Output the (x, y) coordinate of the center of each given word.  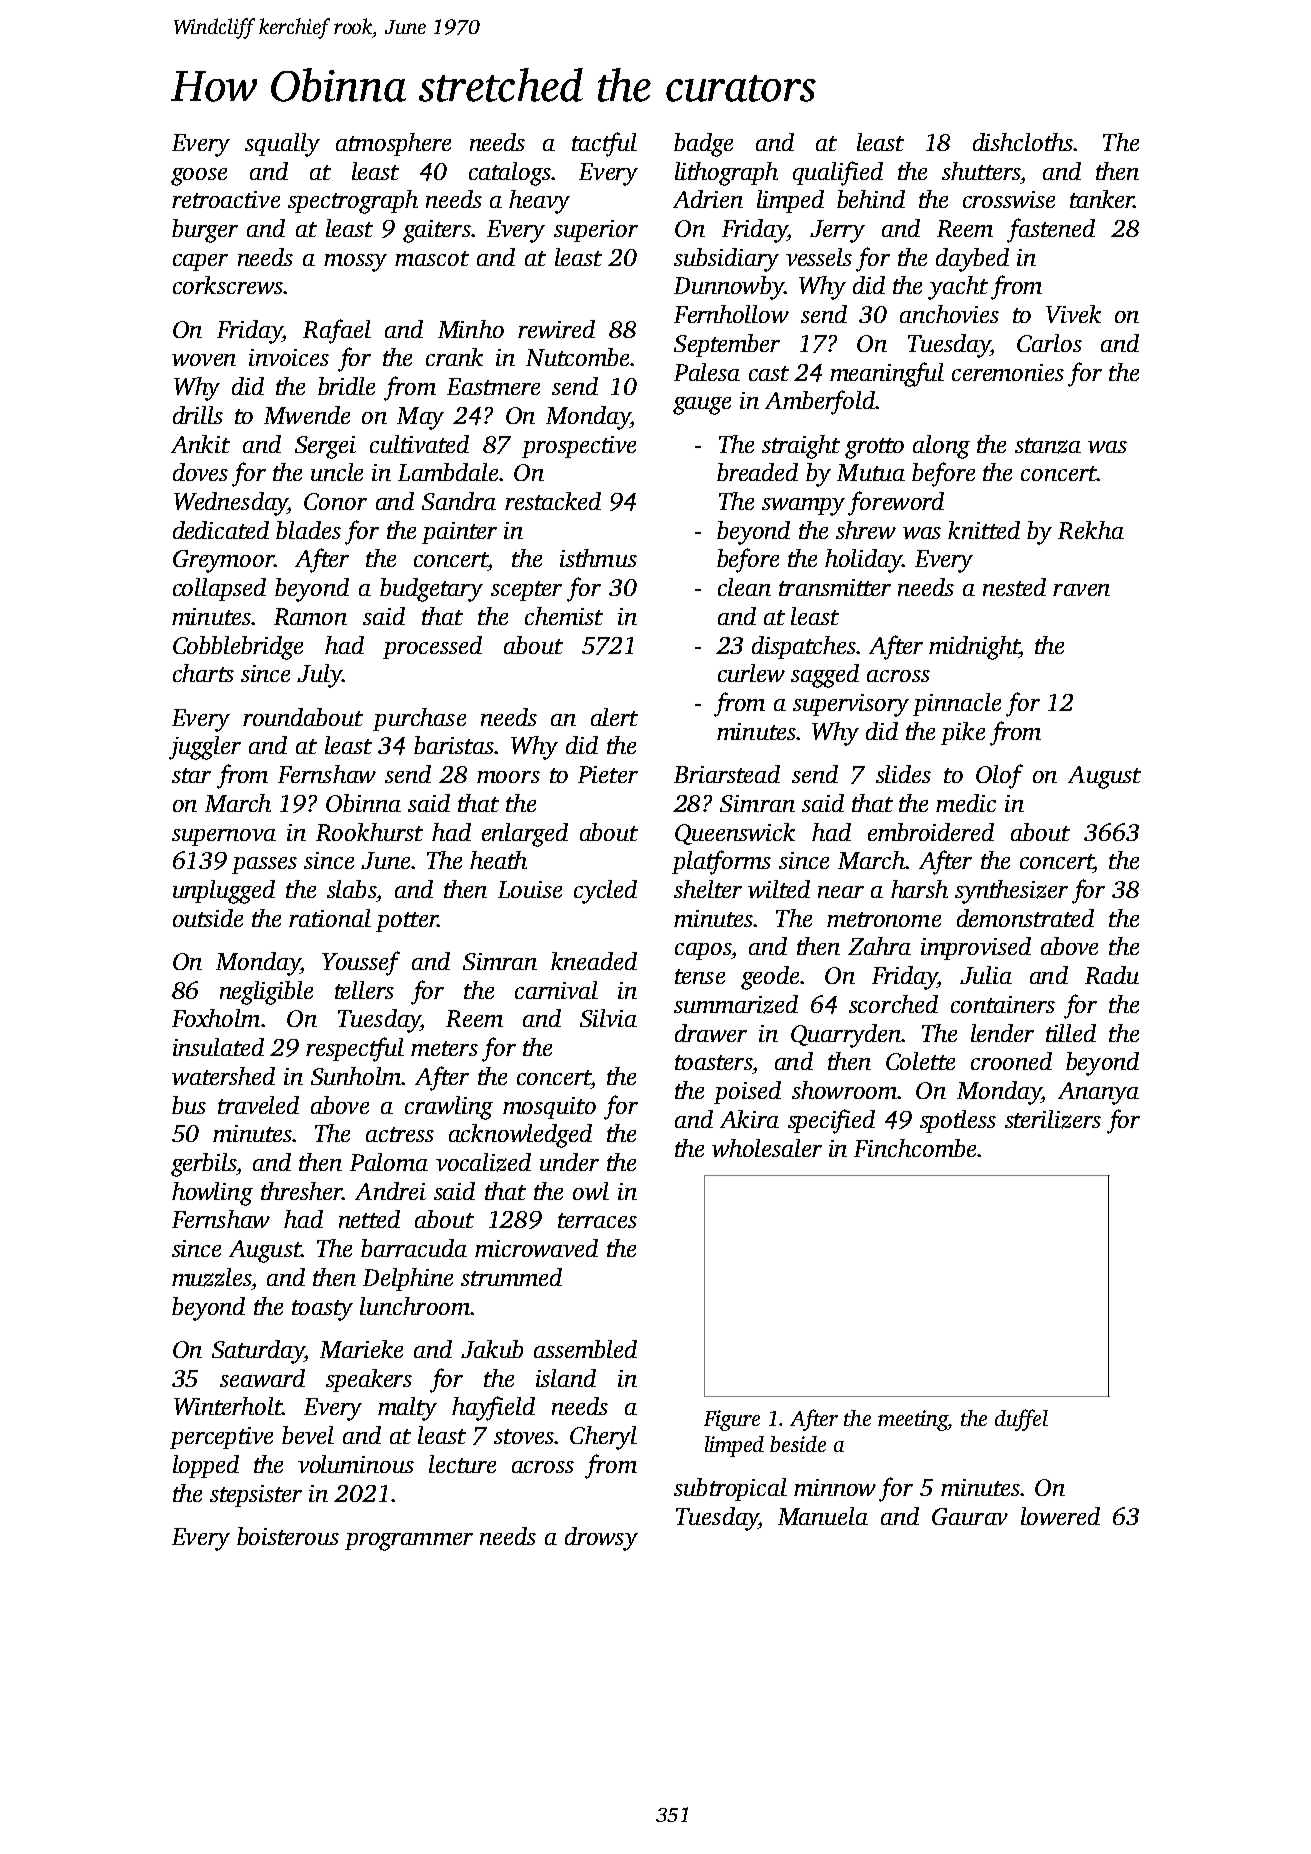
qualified (838, 173)
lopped (206, 1466)
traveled (258, 1105)
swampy (803, 507)
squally (282, 145)
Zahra (879, 946)
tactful (604, 144)
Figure (732, 1420)
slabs (351, 889)
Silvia (608, 1018)
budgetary (431, 590)
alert (614, 717)
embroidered (931, 832)
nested (1014, 587)
